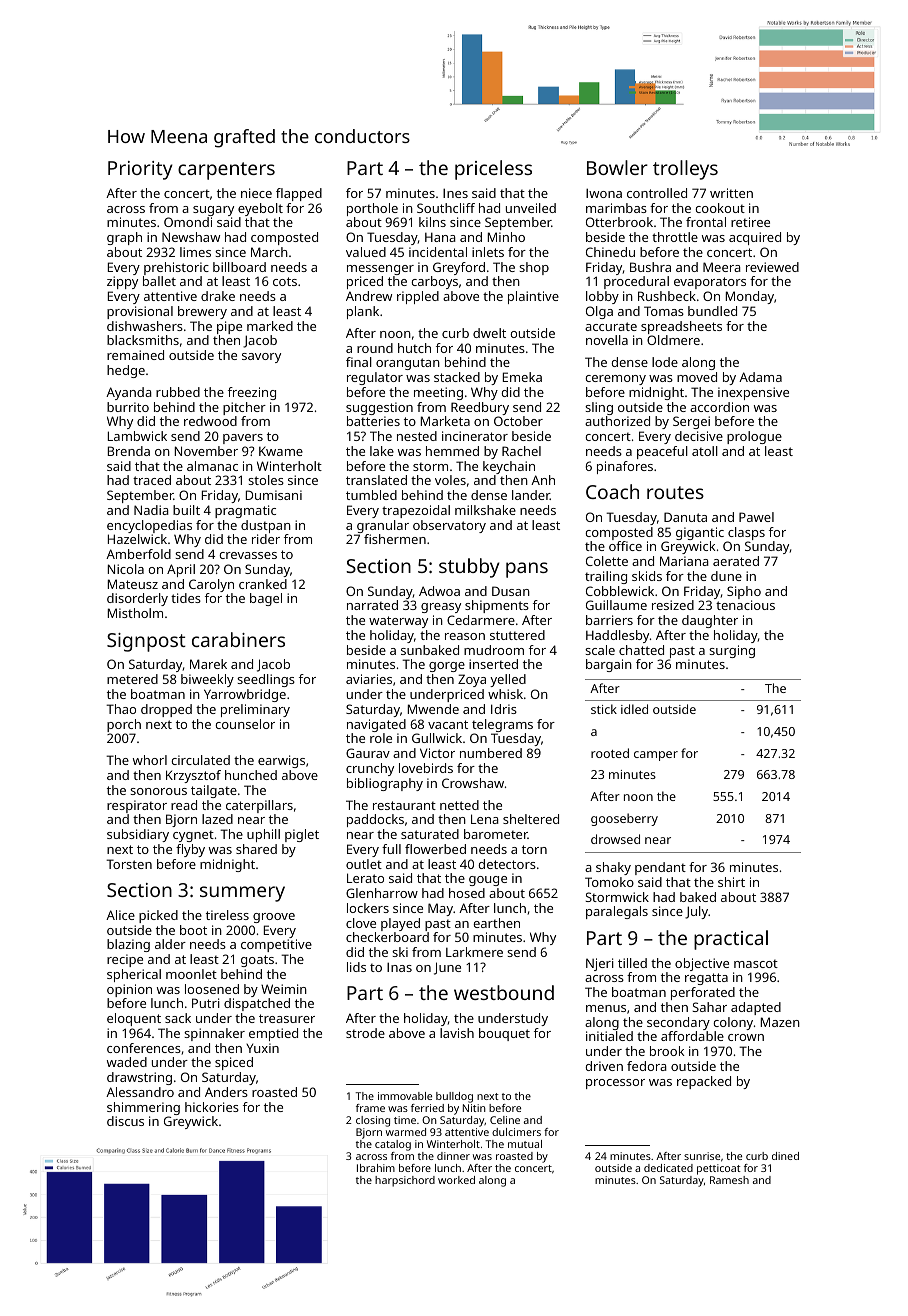  I want to click on rooted, so click(610, 753).
